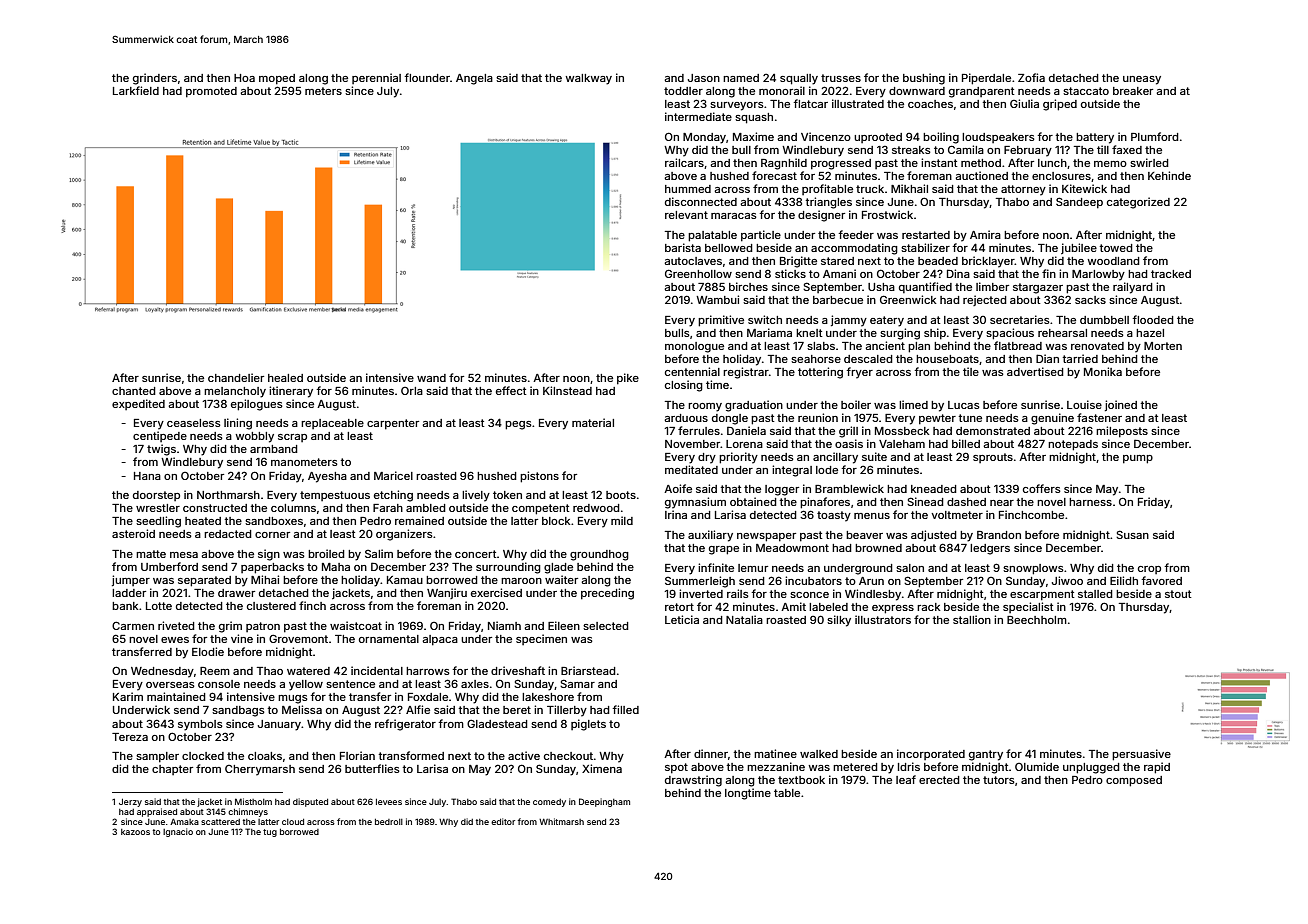 This screenshot has width=1308, height=924. What do you see at coordinates (701, 201) in the screenshot?
I see `disconnected` at bounding box center [701, 201].
